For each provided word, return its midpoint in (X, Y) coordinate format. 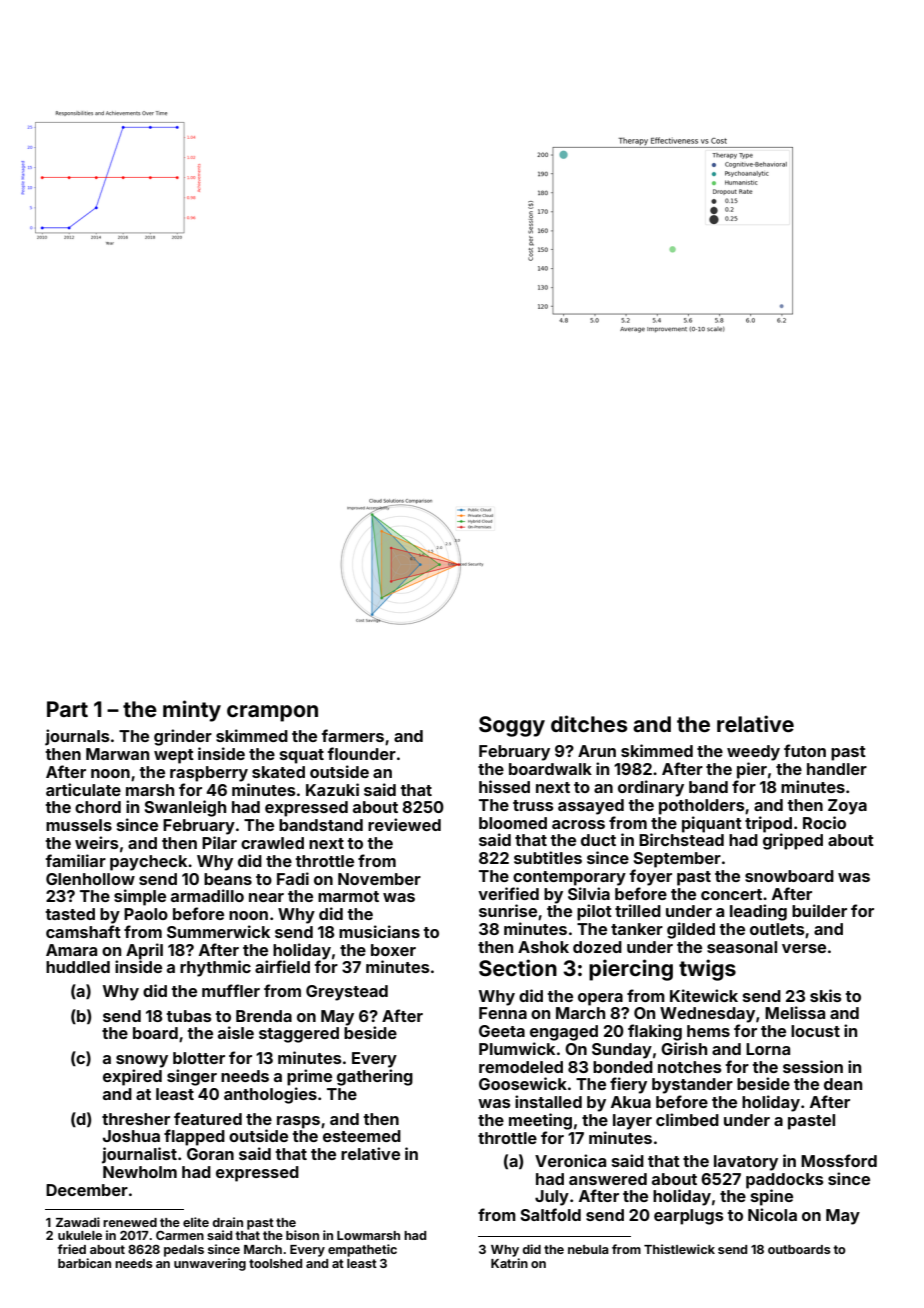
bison (302, 1235)
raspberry (209, 774)
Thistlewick (679, 1249)
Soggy (512, 726)
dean (843, 1084)
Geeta (502, 1031)
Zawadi (78, 1222)
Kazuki (332, 789)
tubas (189, 1016)
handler (837, 769)
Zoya (847, 807)
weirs (97, 842)
